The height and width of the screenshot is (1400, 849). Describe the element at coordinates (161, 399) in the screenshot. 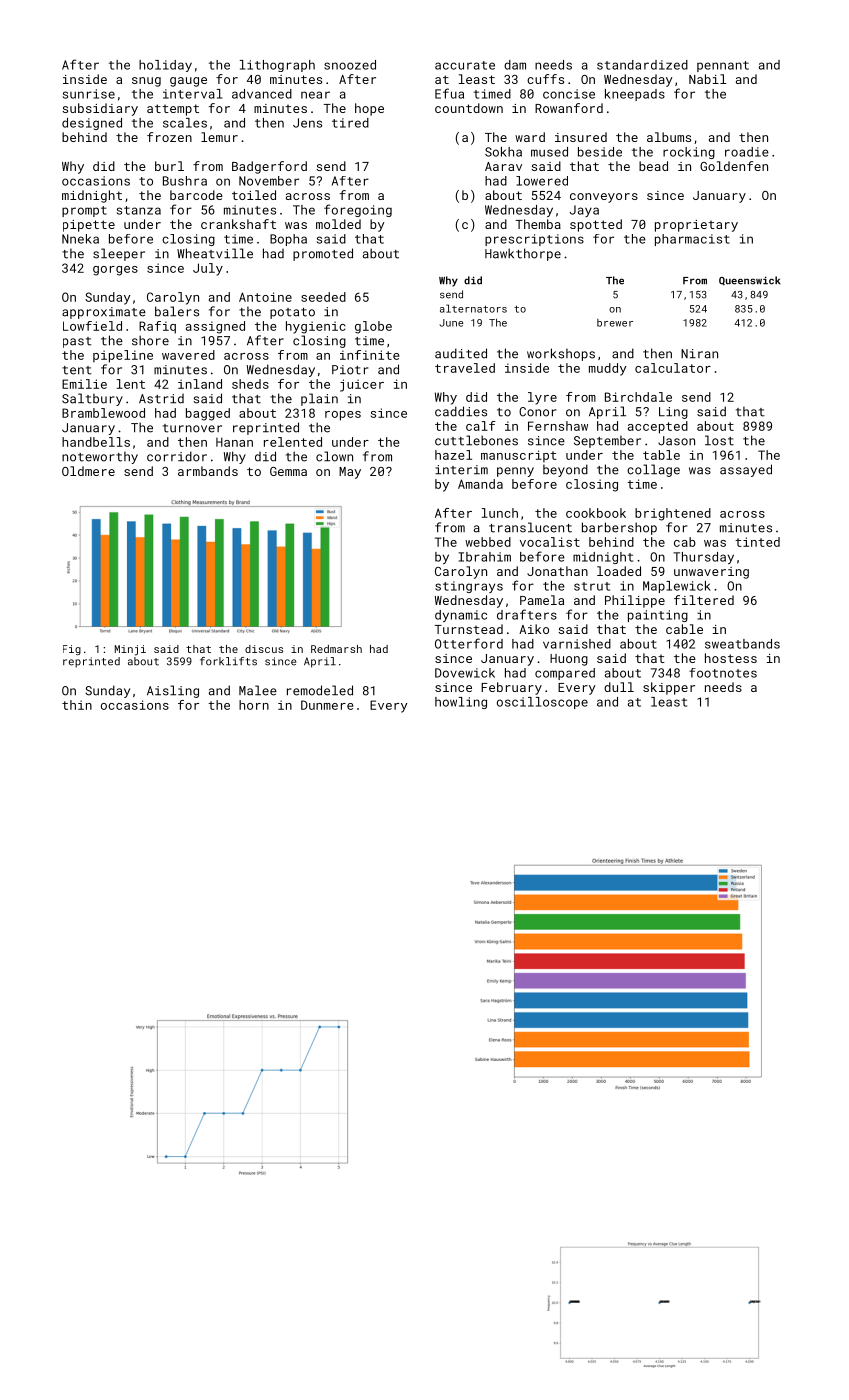

I see `Astrid` at that location.
